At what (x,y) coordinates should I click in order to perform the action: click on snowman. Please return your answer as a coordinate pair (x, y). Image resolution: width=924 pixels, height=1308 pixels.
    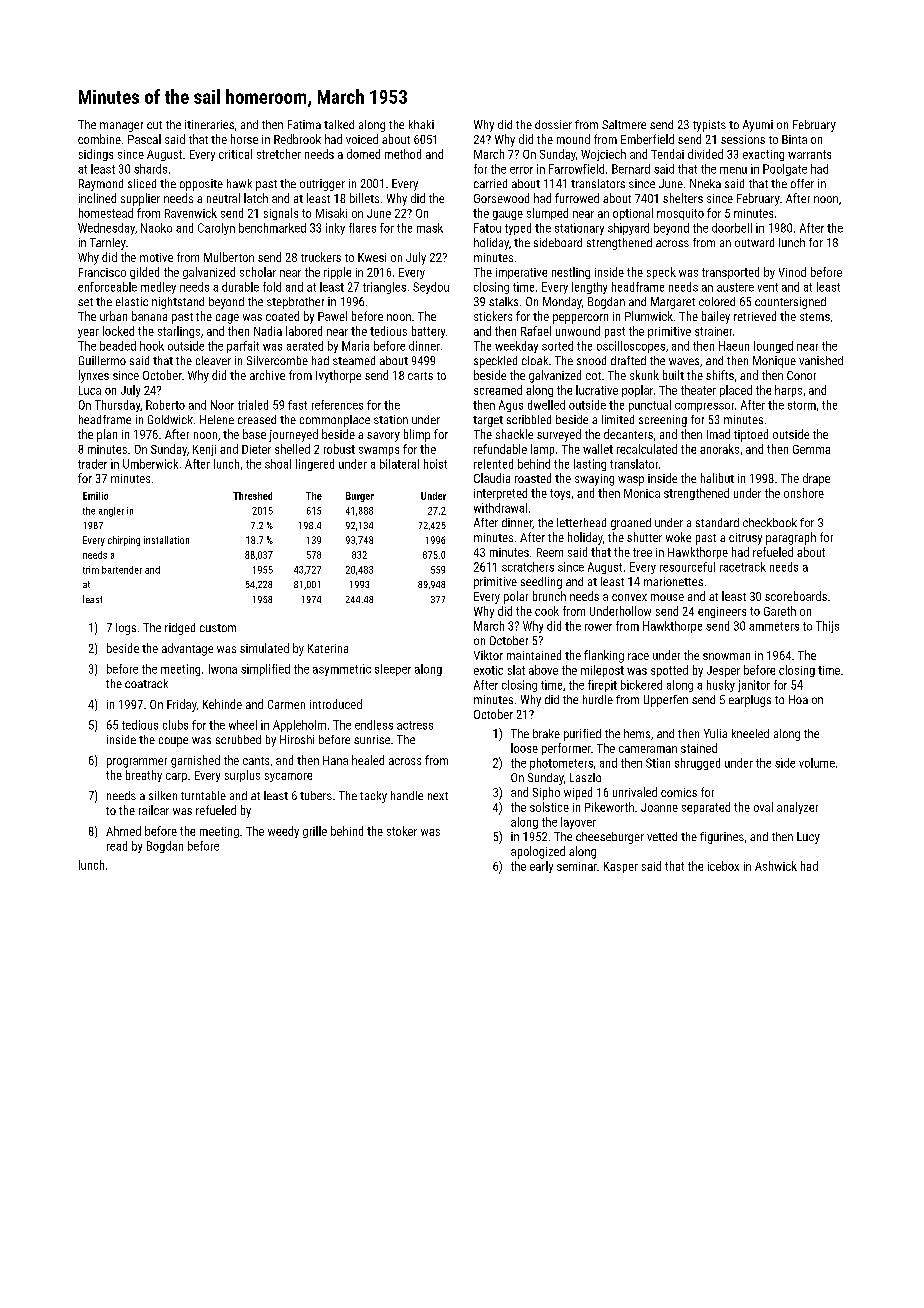
    Looking at the image, I should click on (726, 656).
